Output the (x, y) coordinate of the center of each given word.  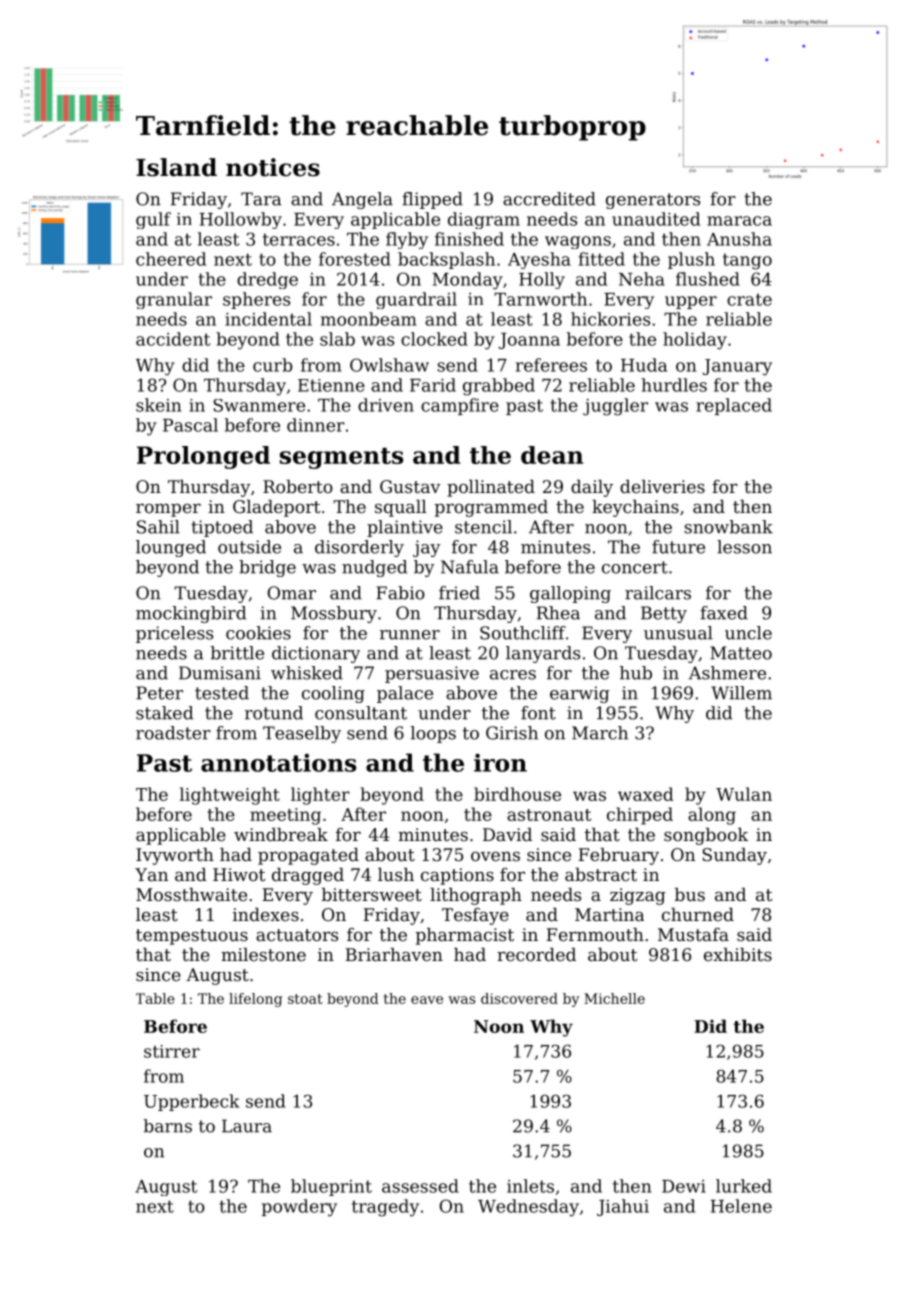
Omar (292, 593)
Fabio (400, 593)
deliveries (662, 486)
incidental (268, 319)
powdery (299, 1208)
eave (427, 1000)
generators (653, 201)
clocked (434, 339)
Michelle (614, 998)
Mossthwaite (191, 894)
